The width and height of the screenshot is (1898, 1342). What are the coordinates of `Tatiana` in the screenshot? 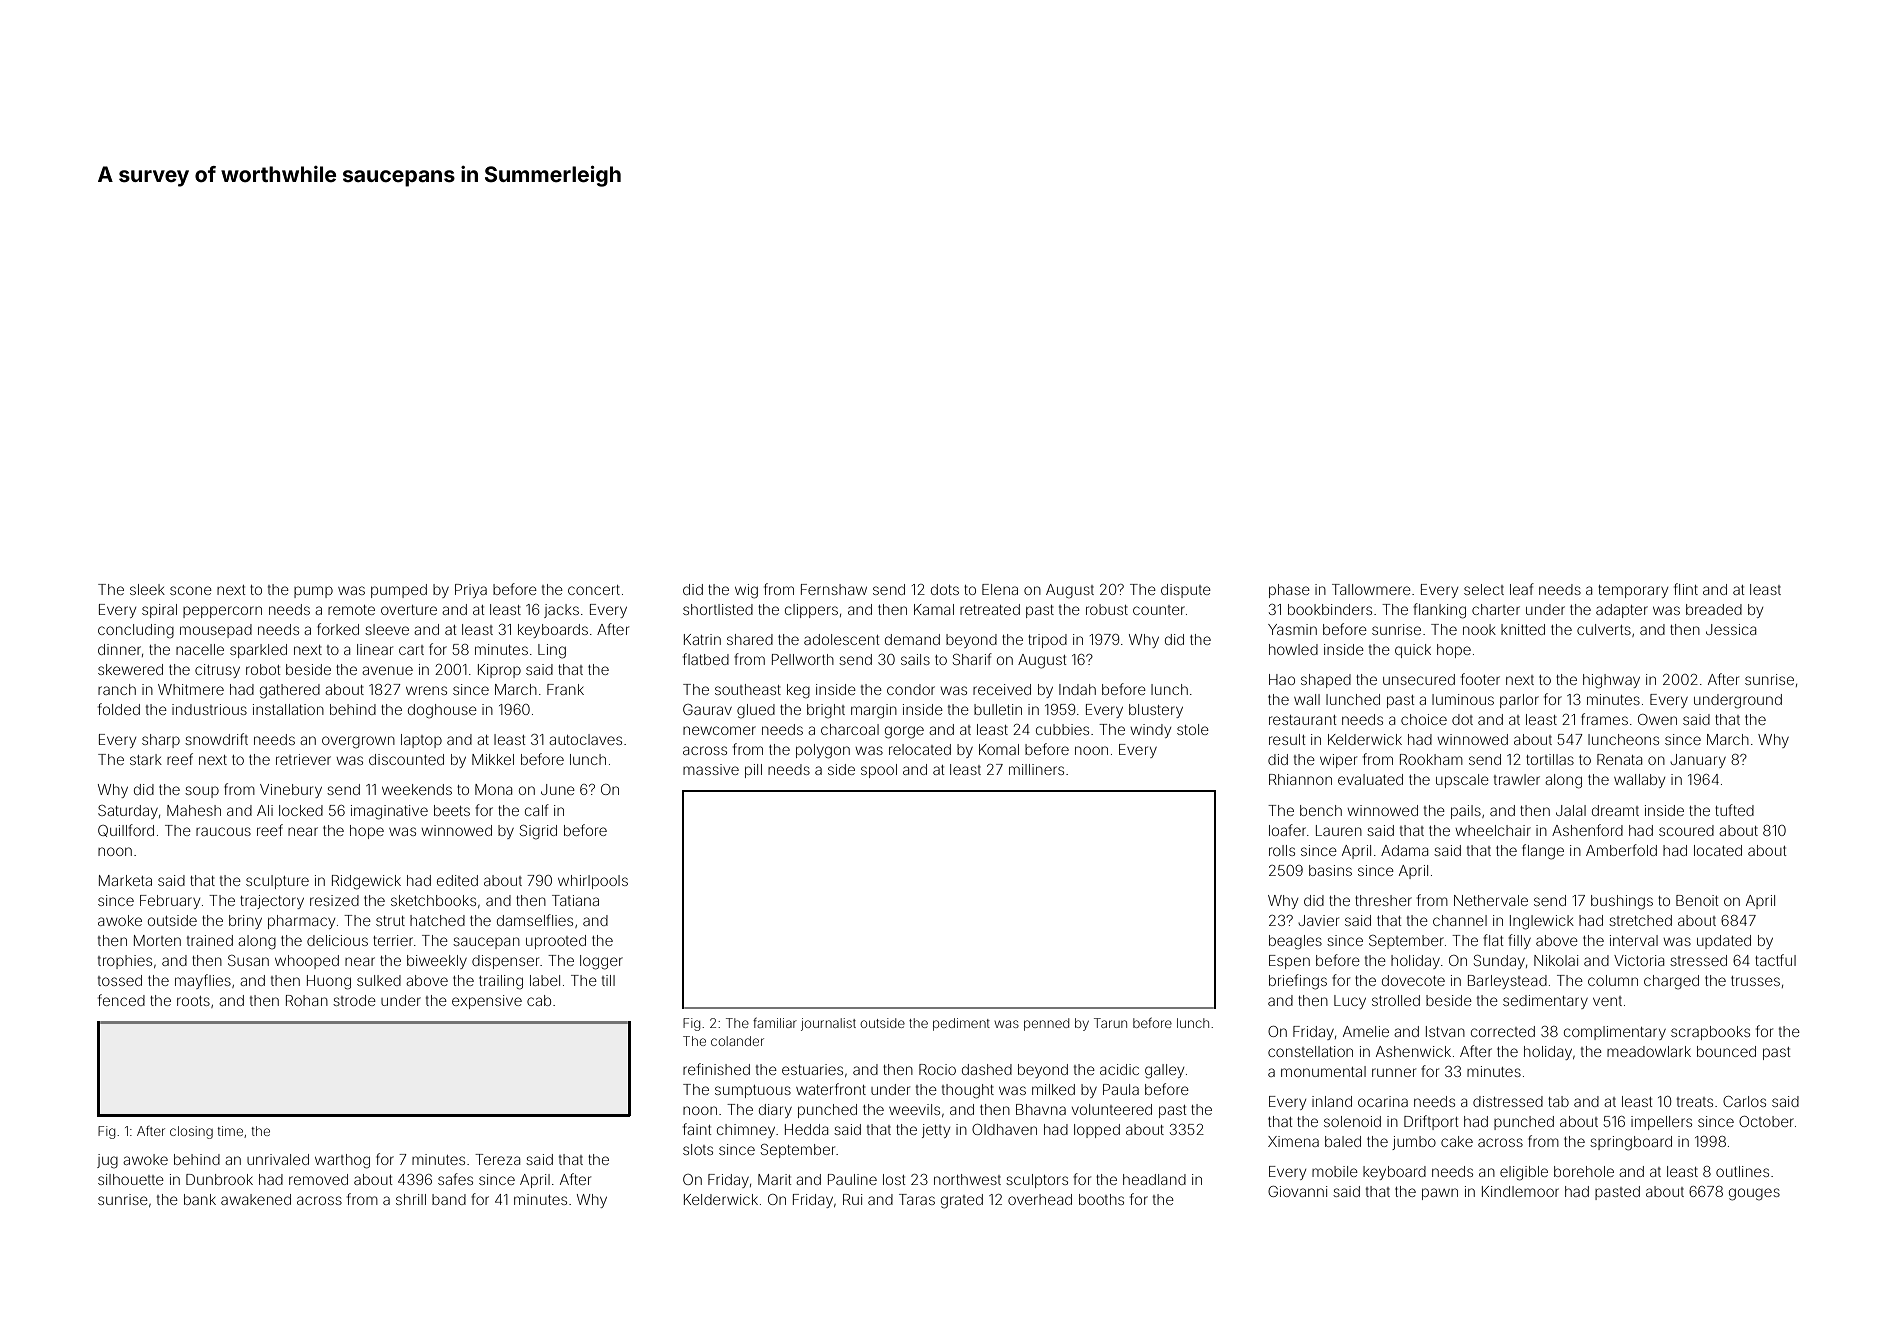 It's located at (575, 900).
